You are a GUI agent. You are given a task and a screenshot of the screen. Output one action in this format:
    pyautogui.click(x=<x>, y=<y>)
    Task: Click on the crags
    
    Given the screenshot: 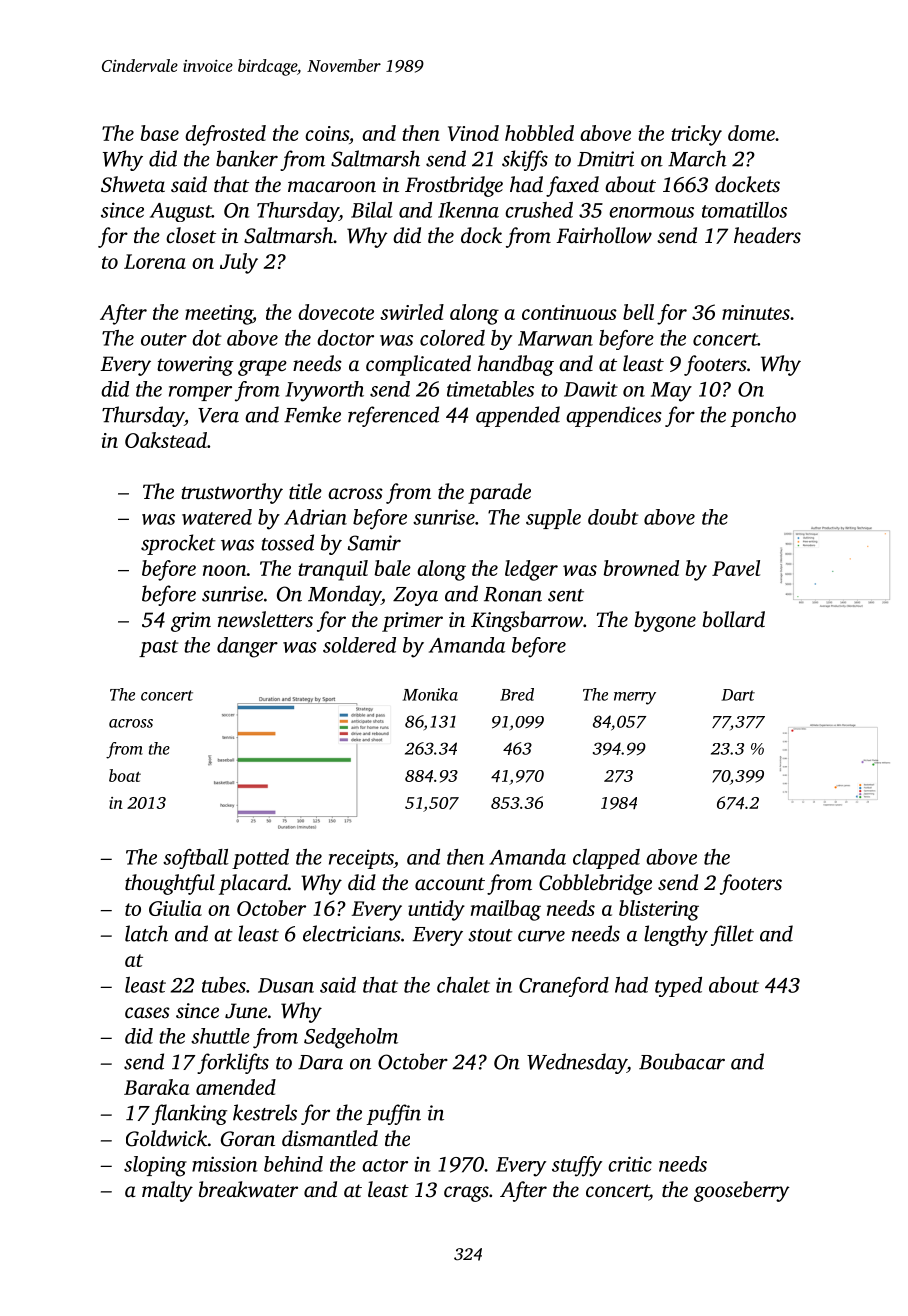 What is the action you would take?
    pyautogui.click(x=466, y=1194)
